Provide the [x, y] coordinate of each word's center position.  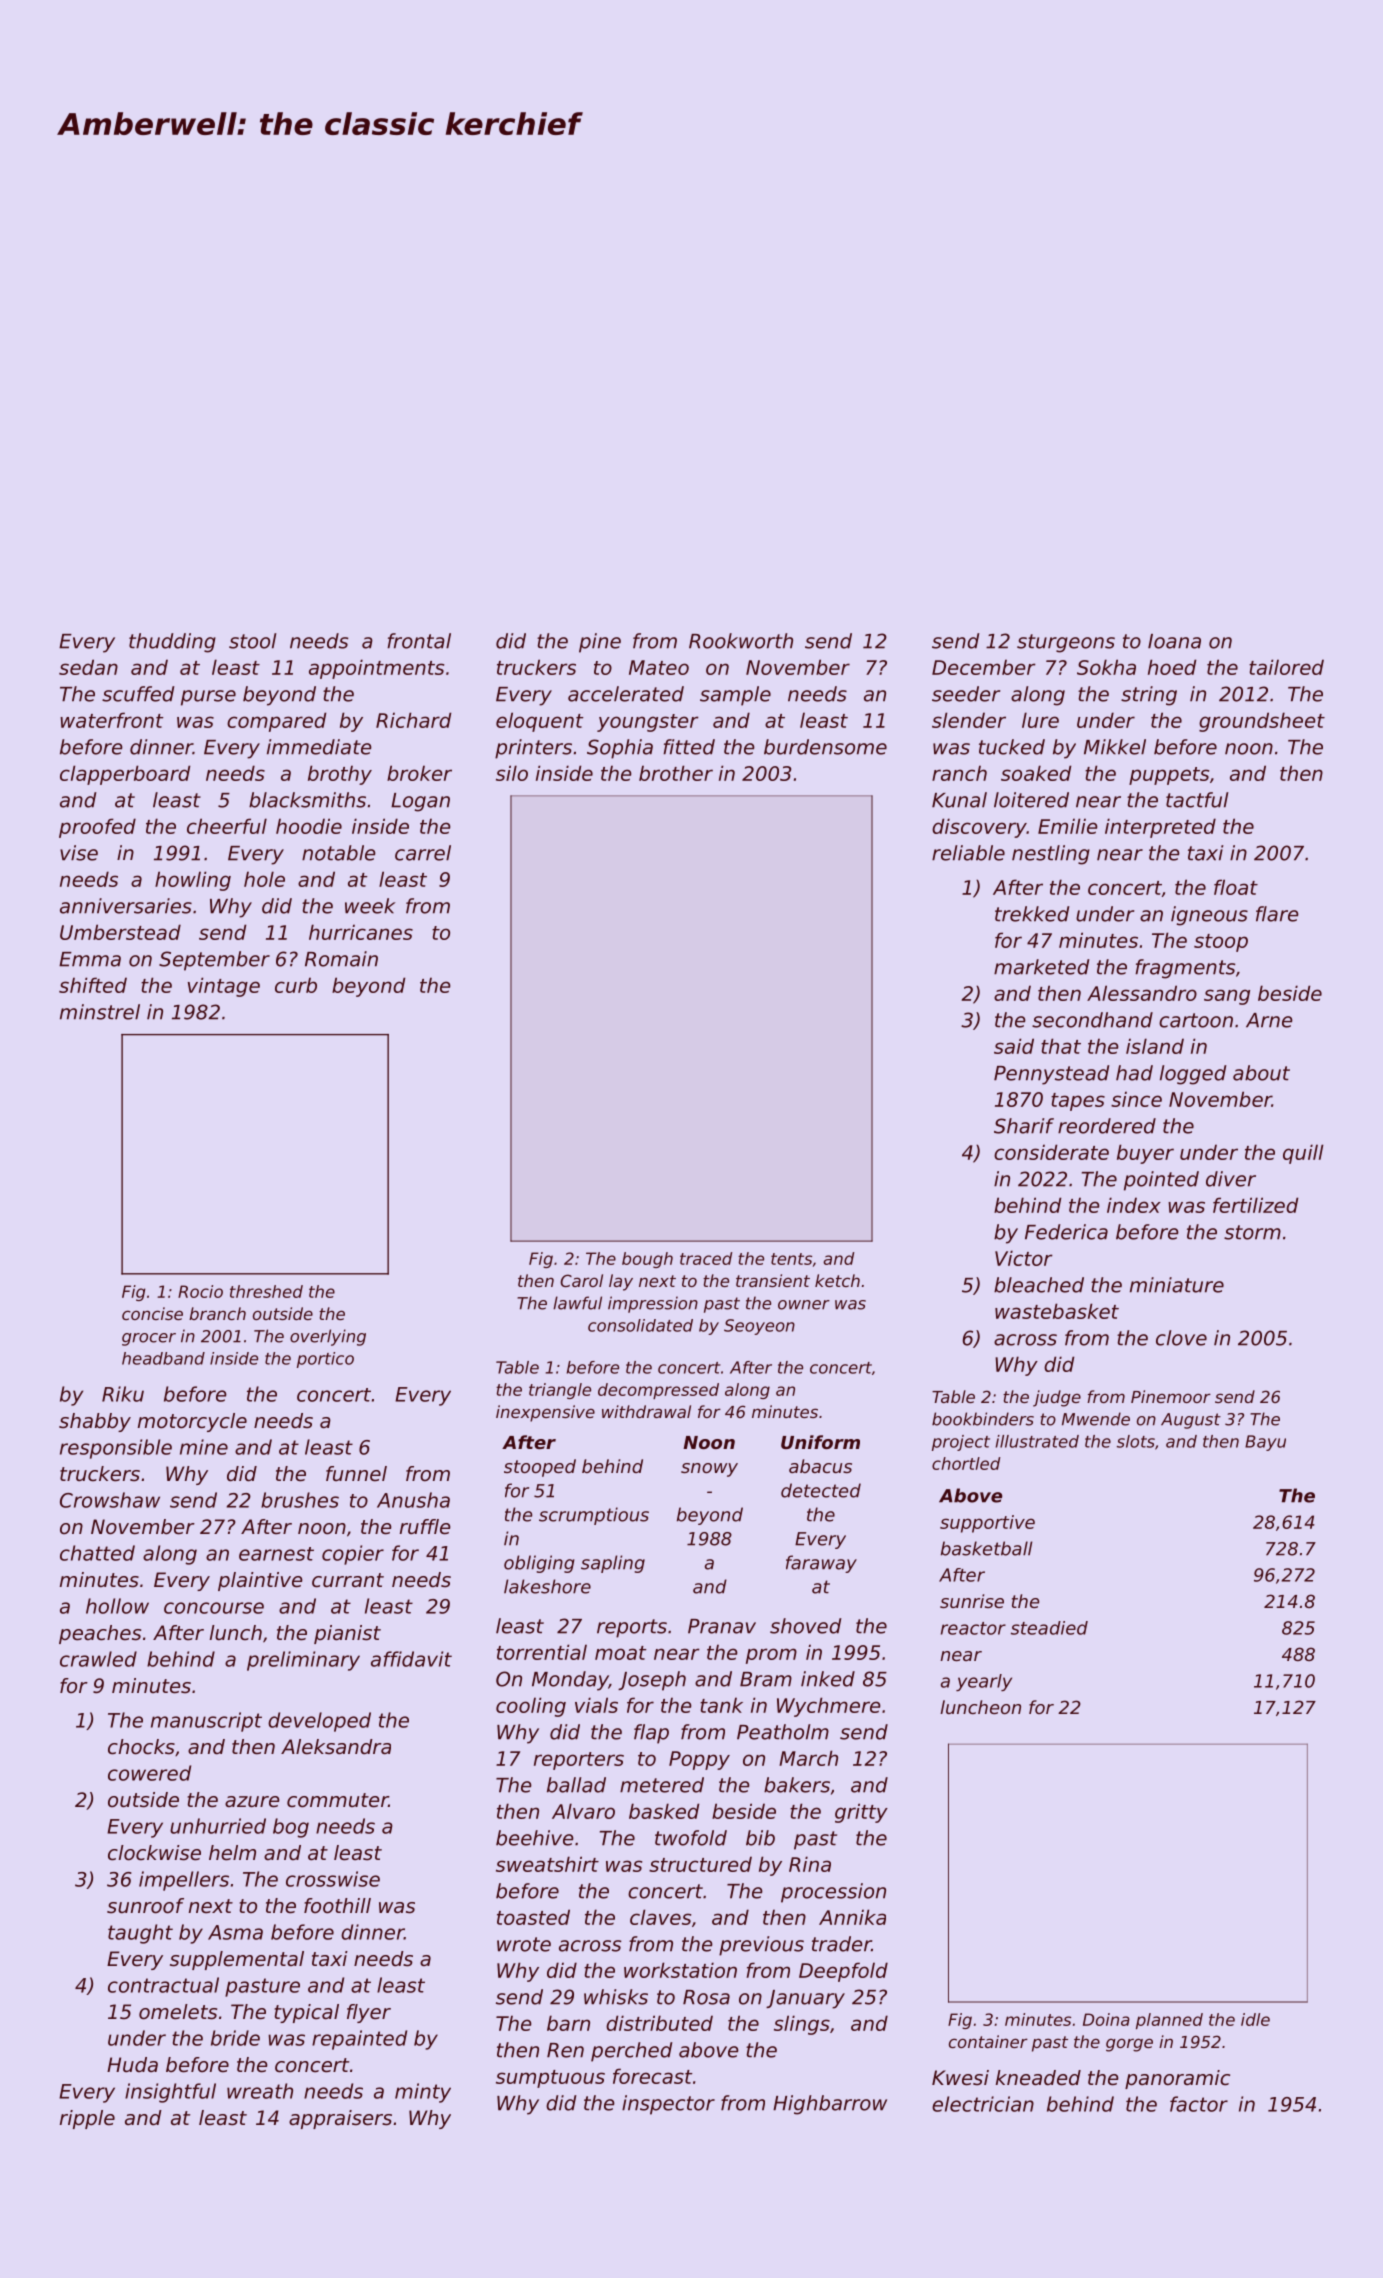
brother [676, 773]
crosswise [333, 1879]
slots [1136, 1441]
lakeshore [547, 1586]
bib [760, 1838]
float [1236, 887]
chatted [97, 1553]
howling [193, 881]
